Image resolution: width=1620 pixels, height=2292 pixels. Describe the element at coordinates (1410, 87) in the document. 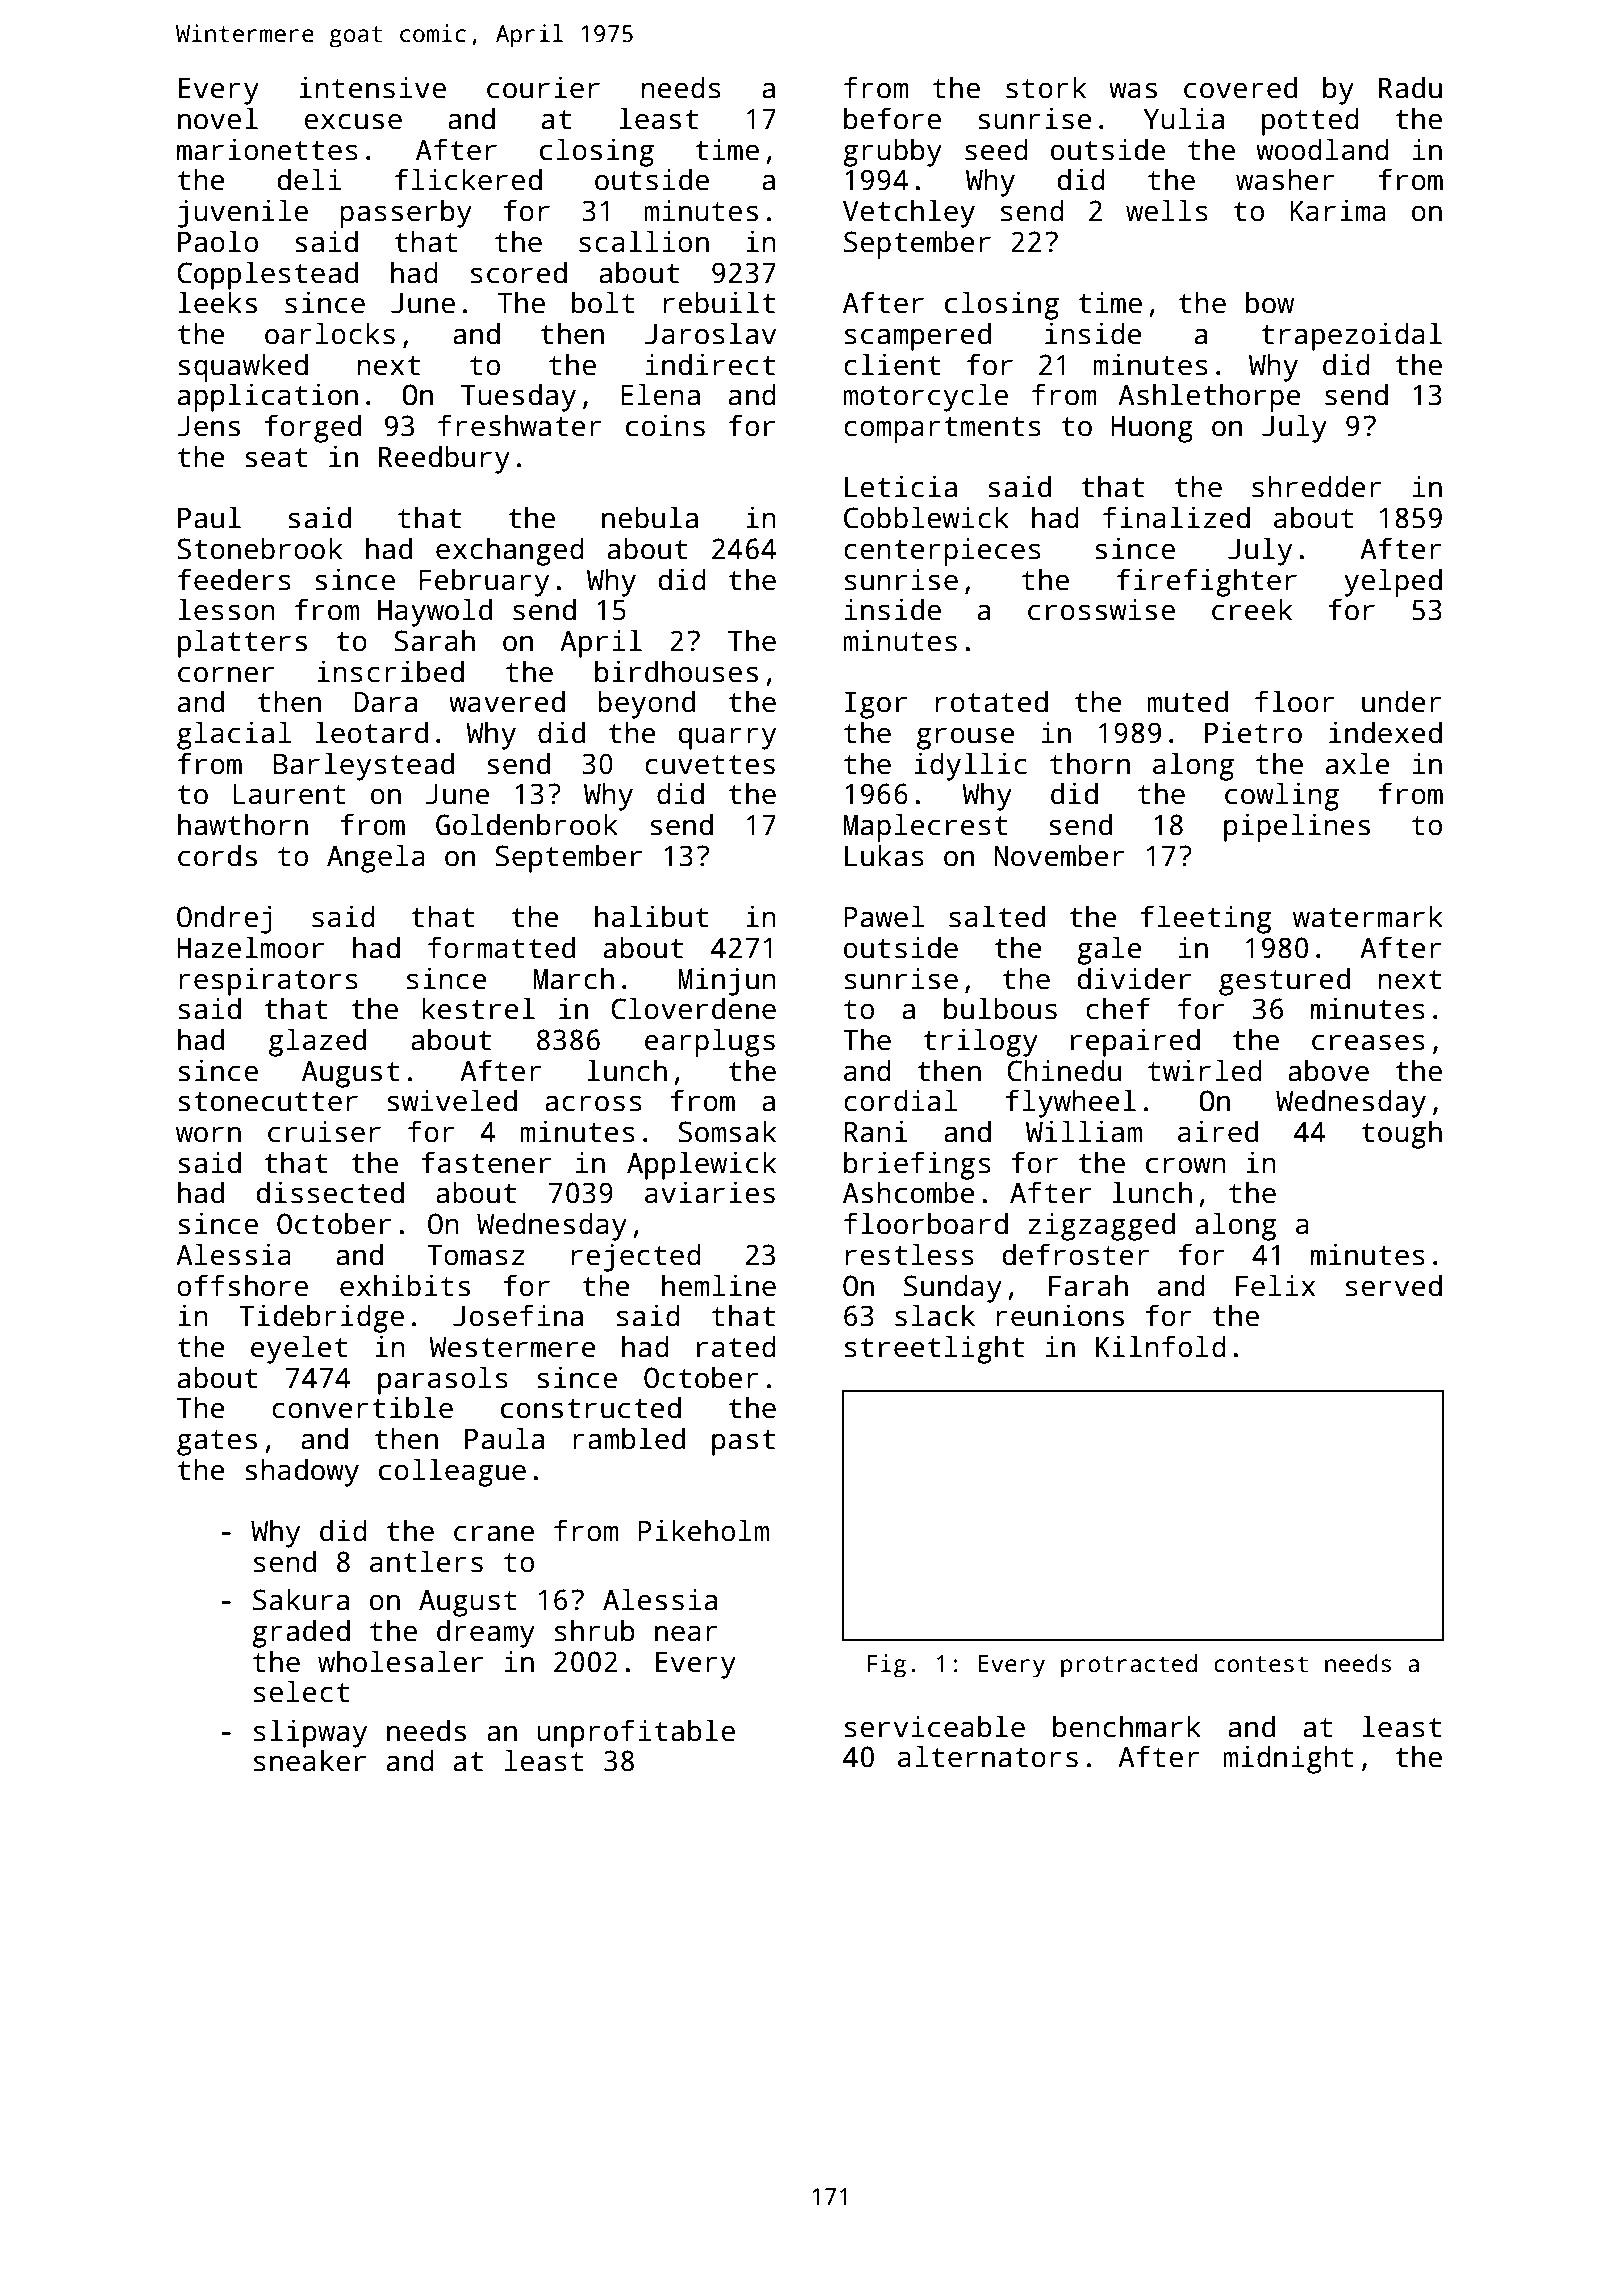

I see `Radu` at that location.
